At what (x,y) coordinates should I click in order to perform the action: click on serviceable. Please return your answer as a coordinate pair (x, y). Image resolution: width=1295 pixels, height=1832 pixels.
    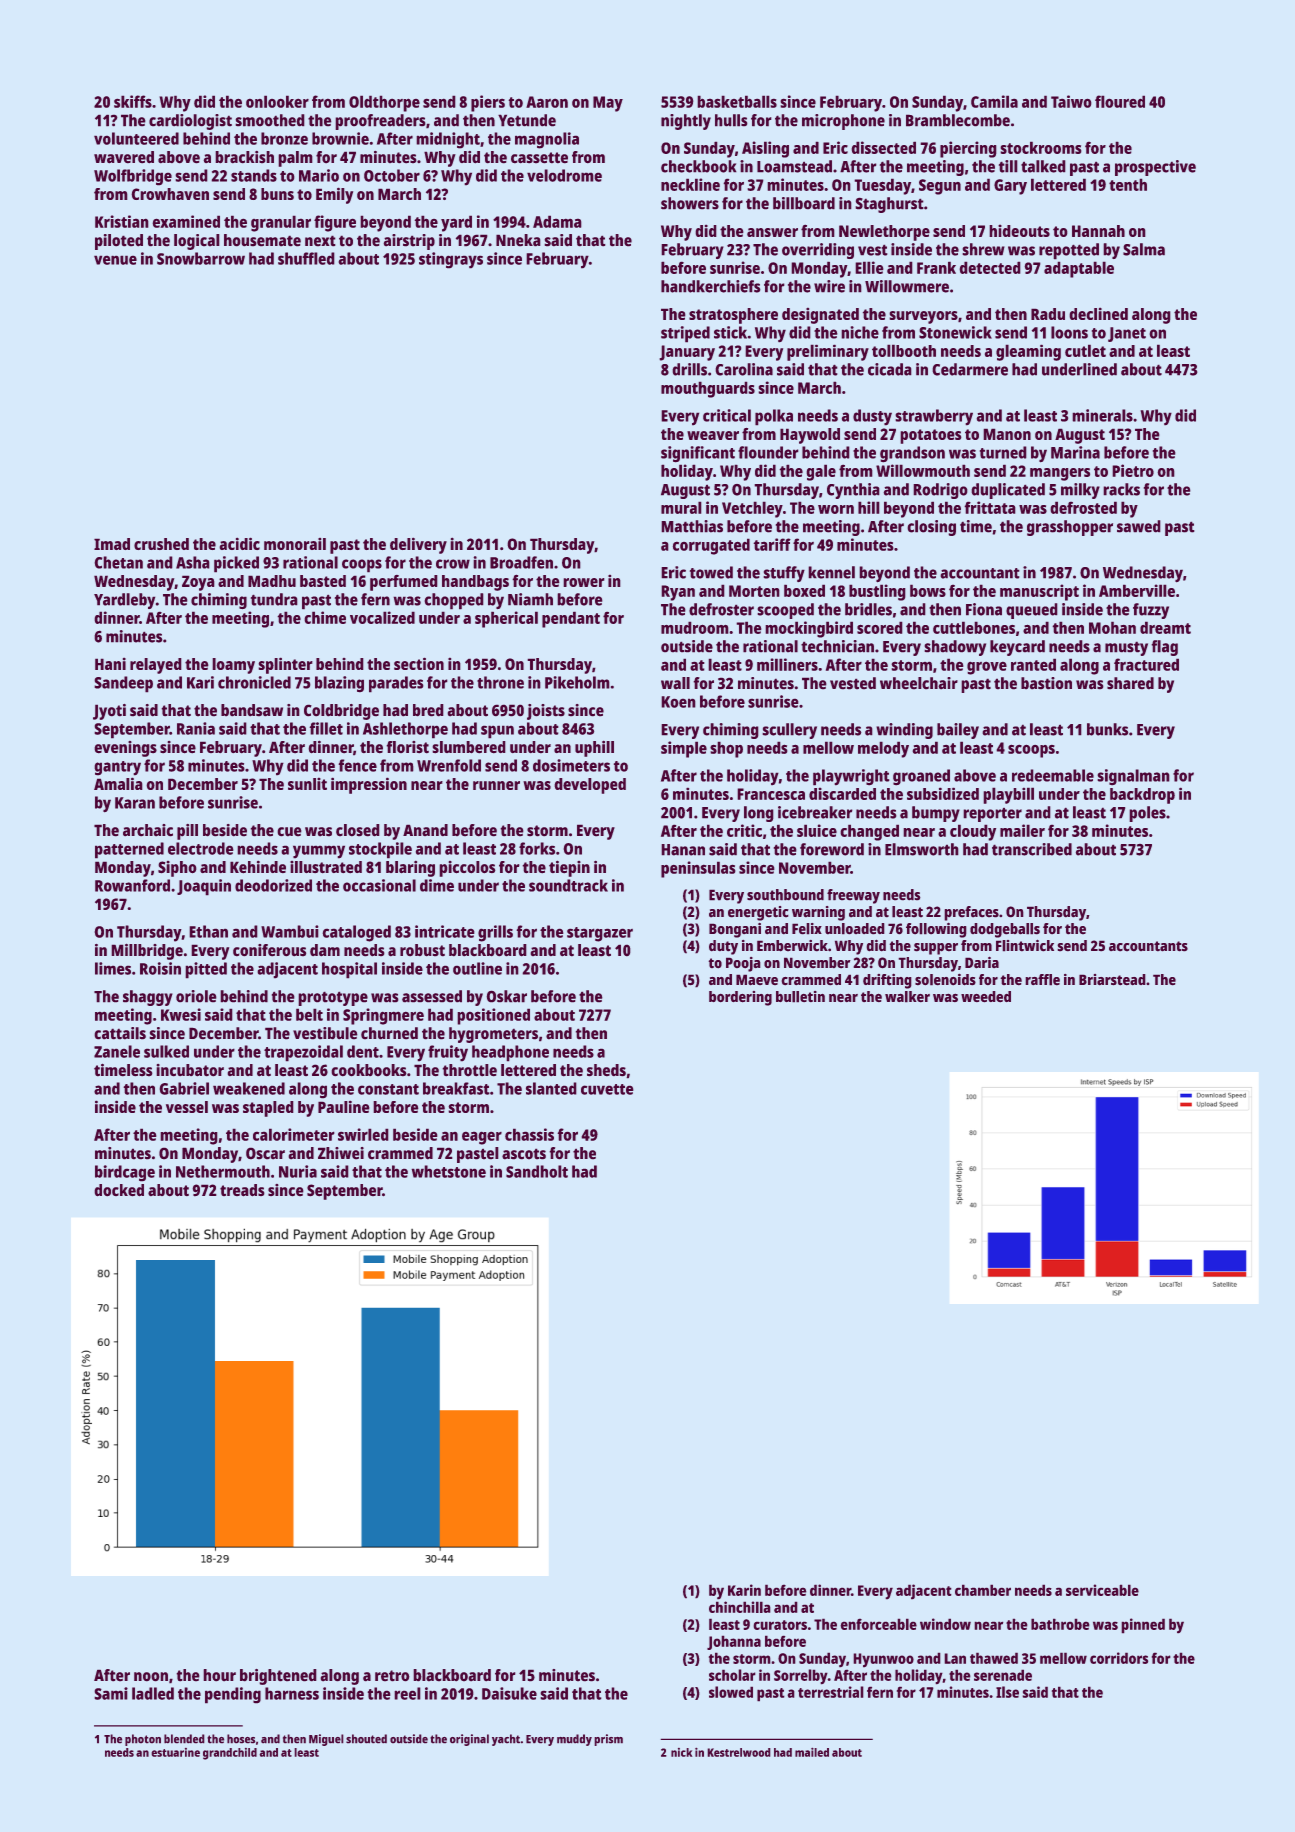
    Looking at the image, I should click on (1102, 1590).
